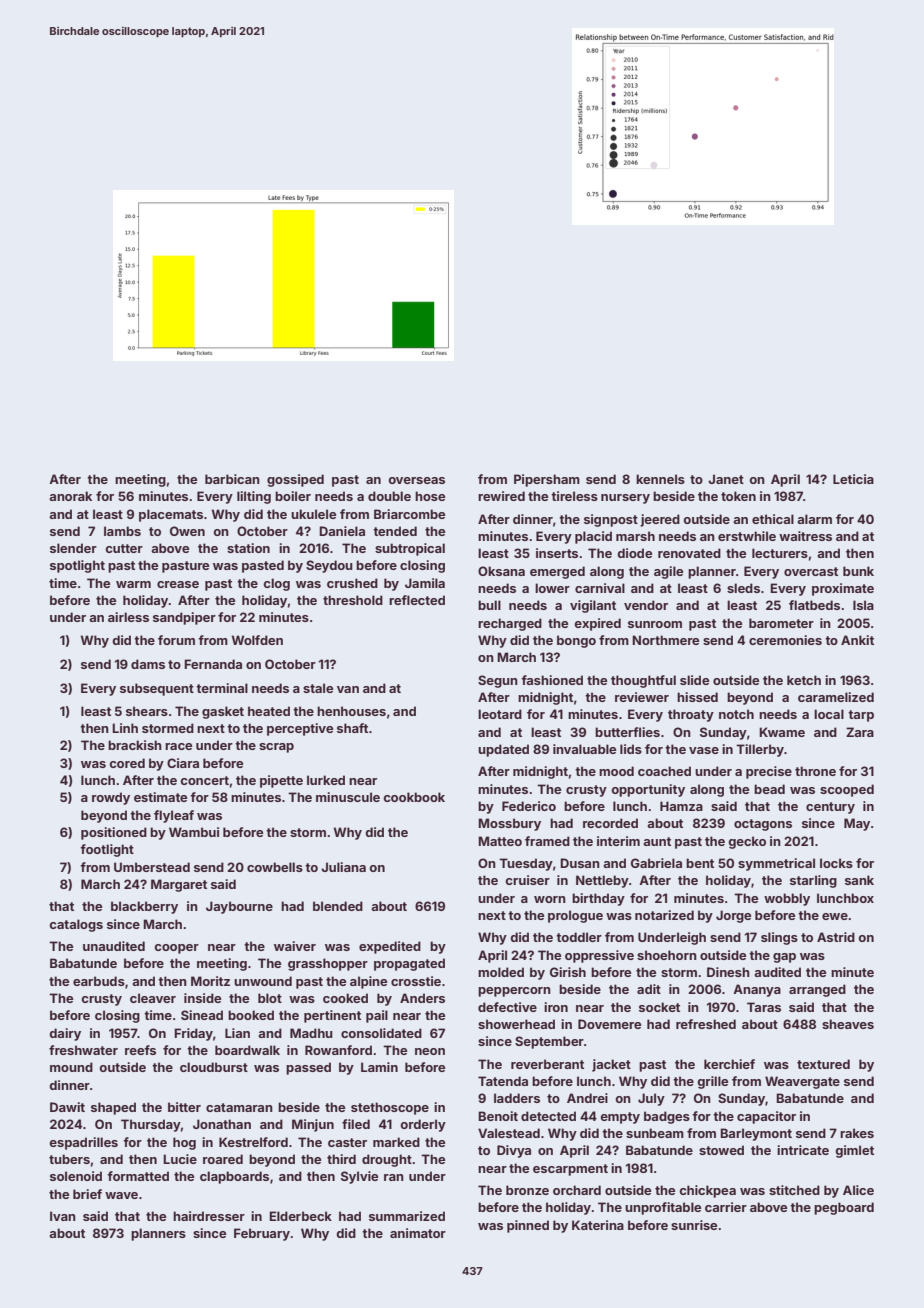 Image resolution: width=924 pixels, height=1308 pixels. What do you see at coordinates (784, 958) in the page?
I see `gap` at bounding box center [784, 958].
